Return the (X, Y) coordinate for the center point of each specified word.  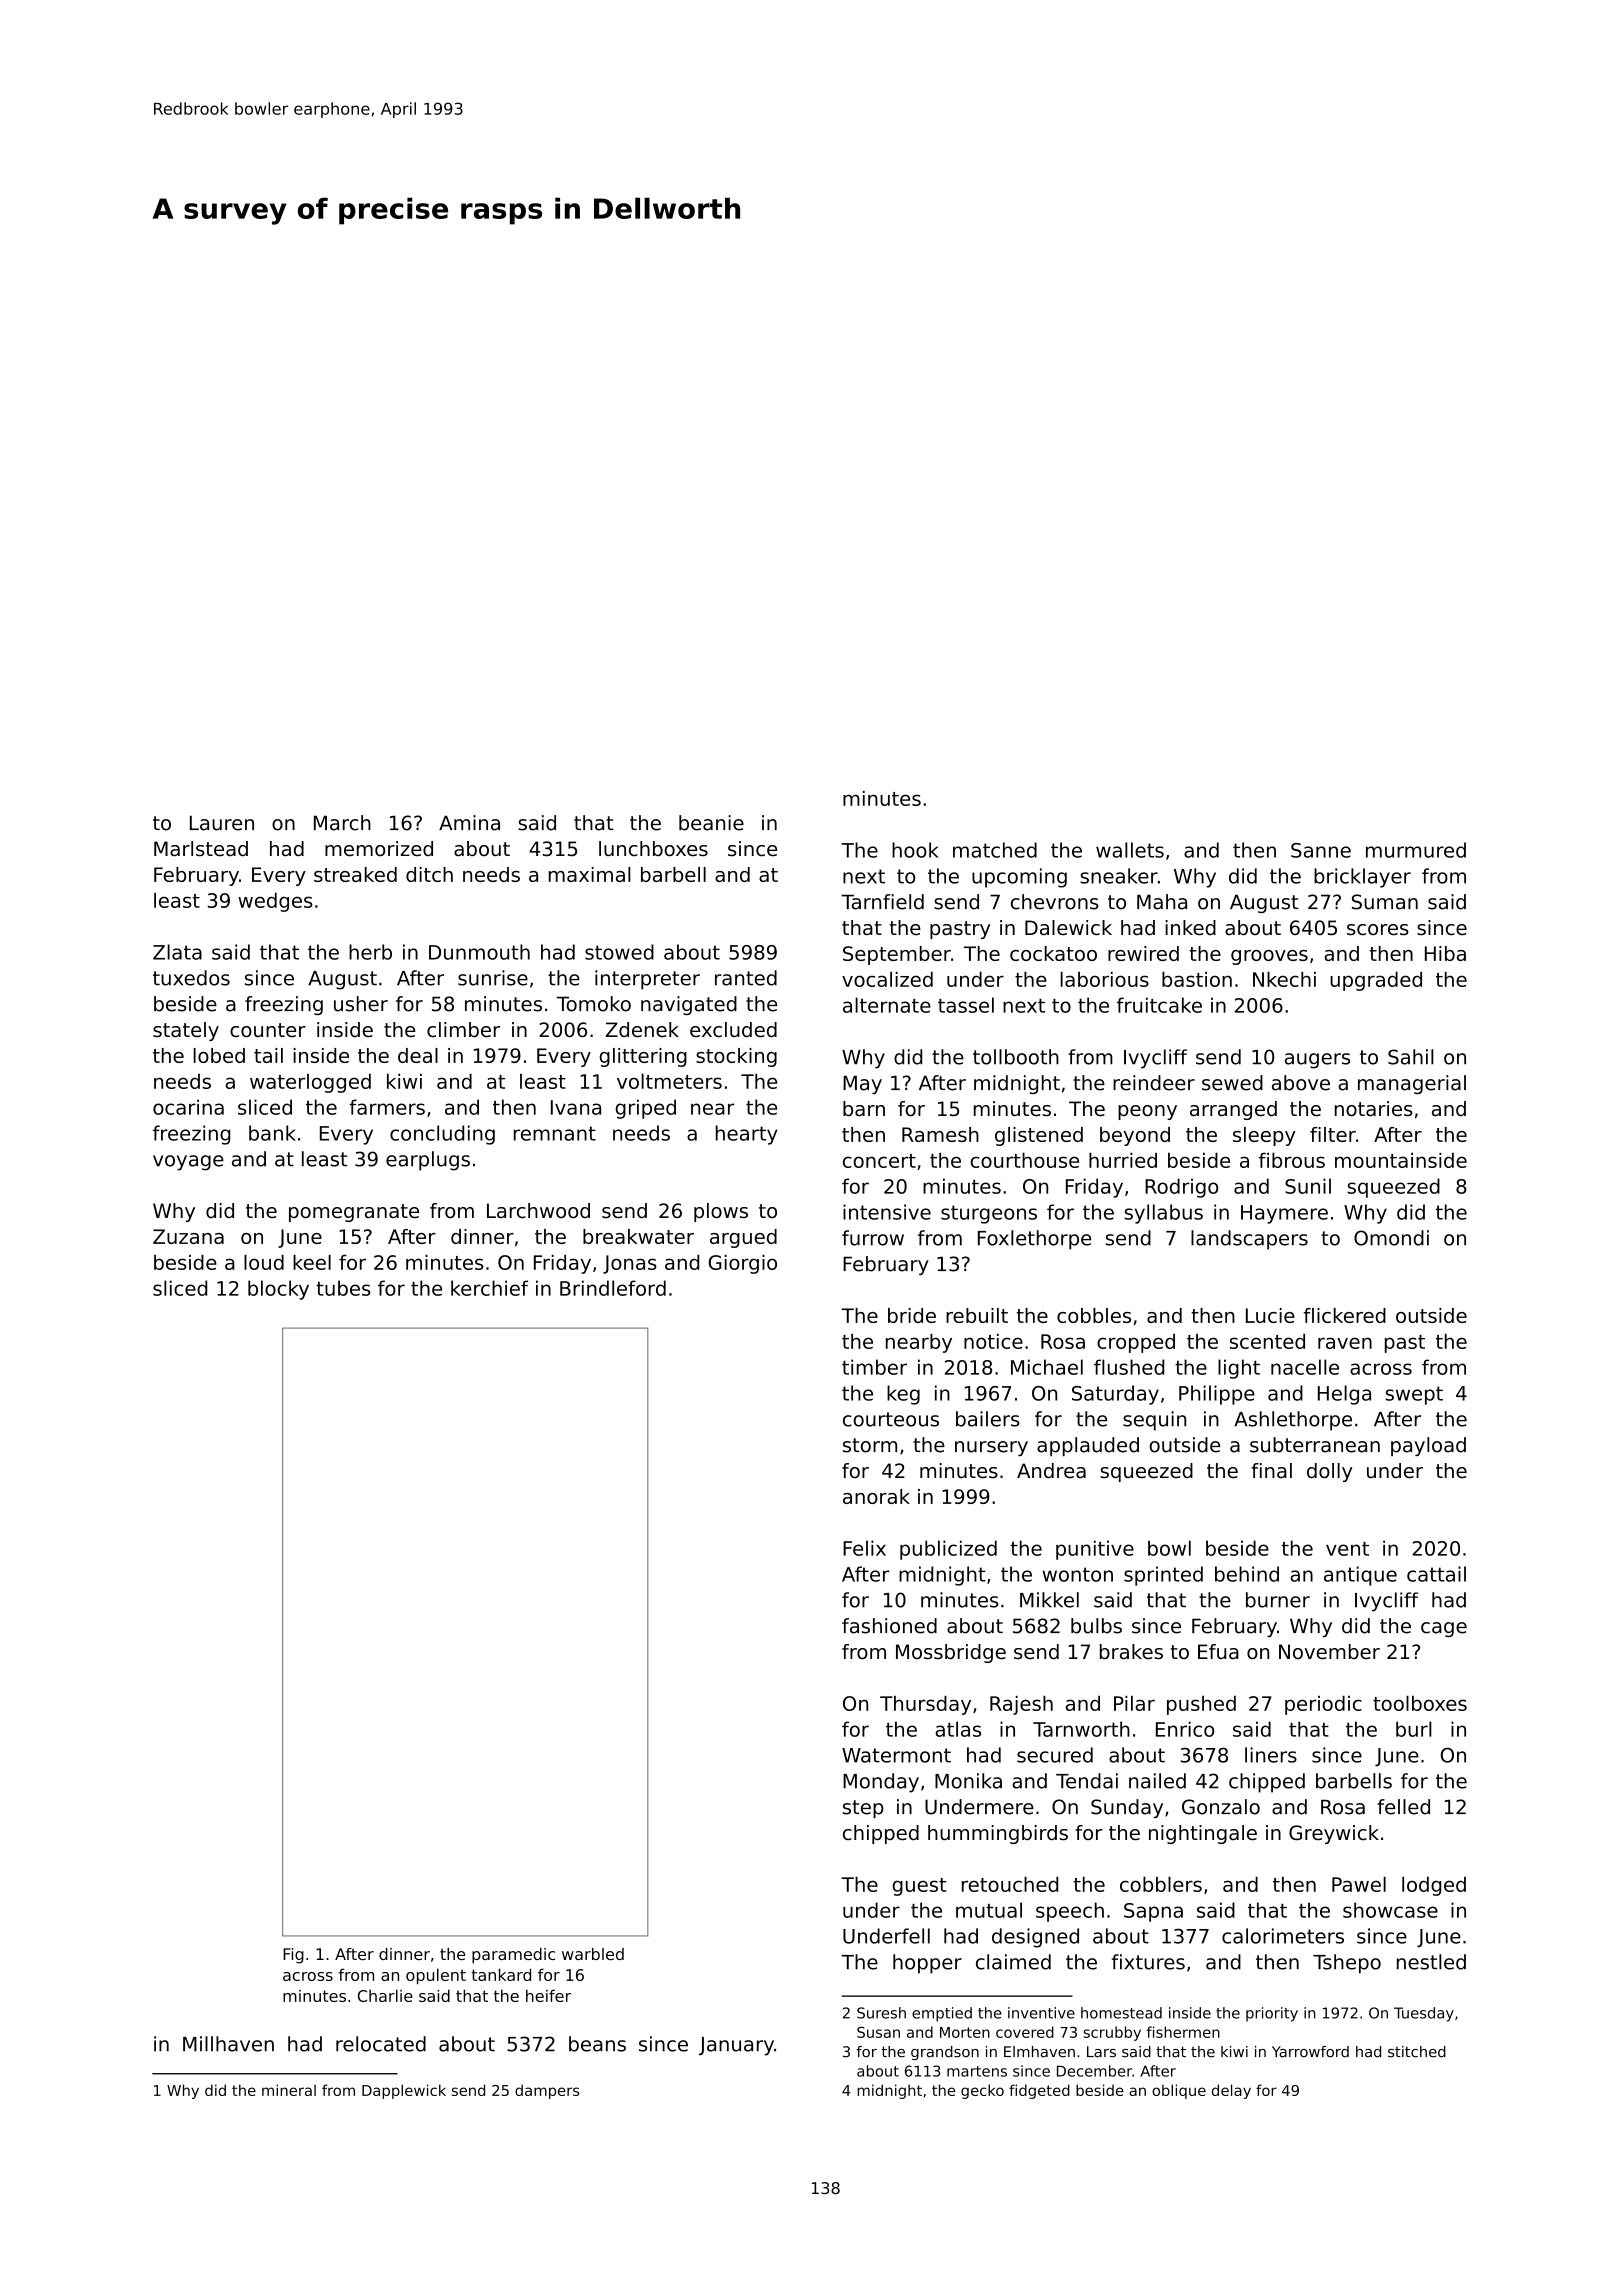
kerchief (489, 1288)
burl (1414, 1729)
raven (1345, 1343)
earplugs (428, 1161)
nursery (991, 1448)
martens (977, 2071)
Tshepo (1347, 1964)
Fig (293, 1956)
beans (597, 2044)
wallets (1130, 850)
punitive (1095, 1550)
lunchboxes (653, 849)
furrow (873, 1238)
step (863, 1809)
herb (370, 952)
